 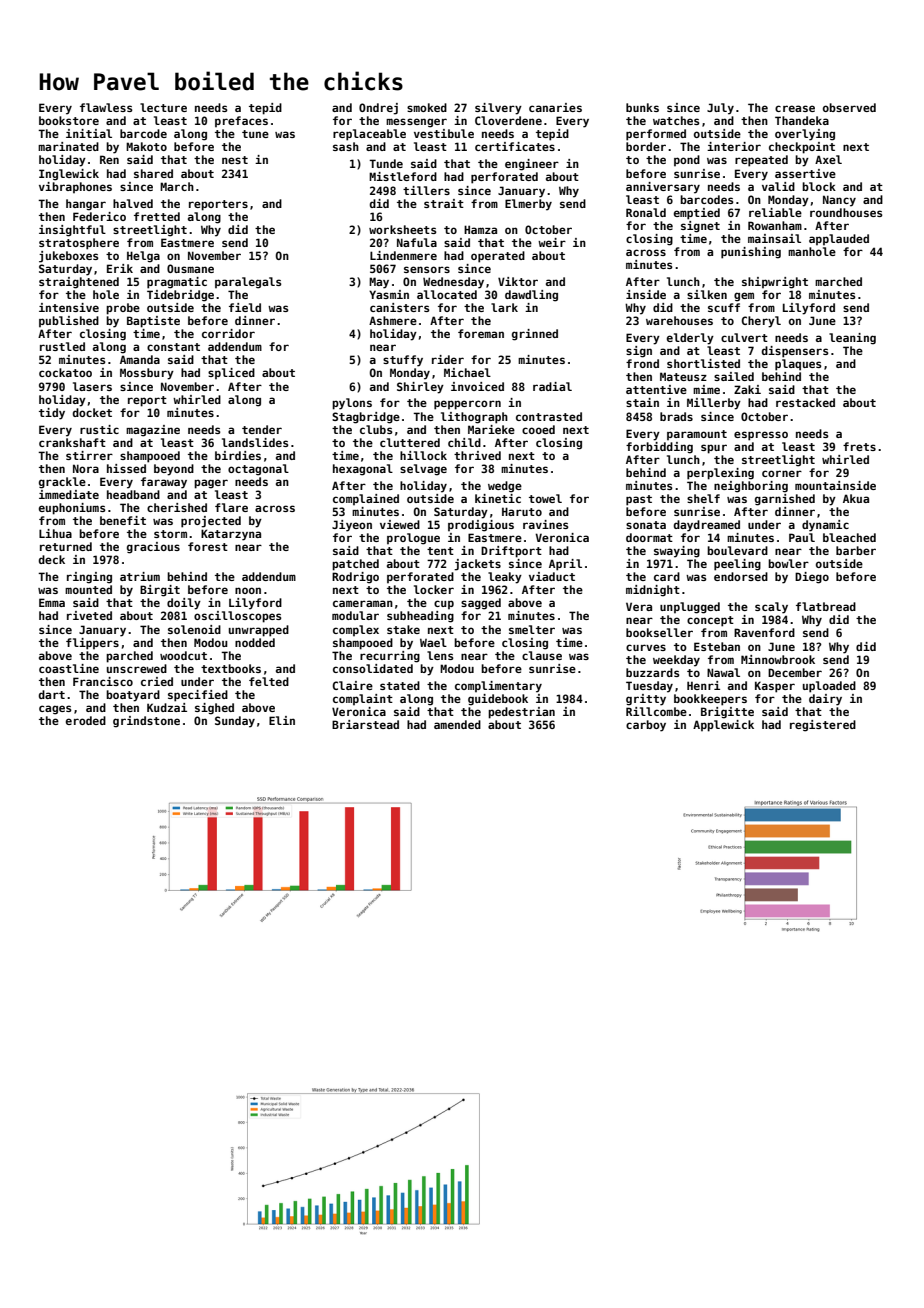 What do you see at coordinates (679, 320) in the screenshot?
I see `warehouses` at bounding box center [679, 320].
